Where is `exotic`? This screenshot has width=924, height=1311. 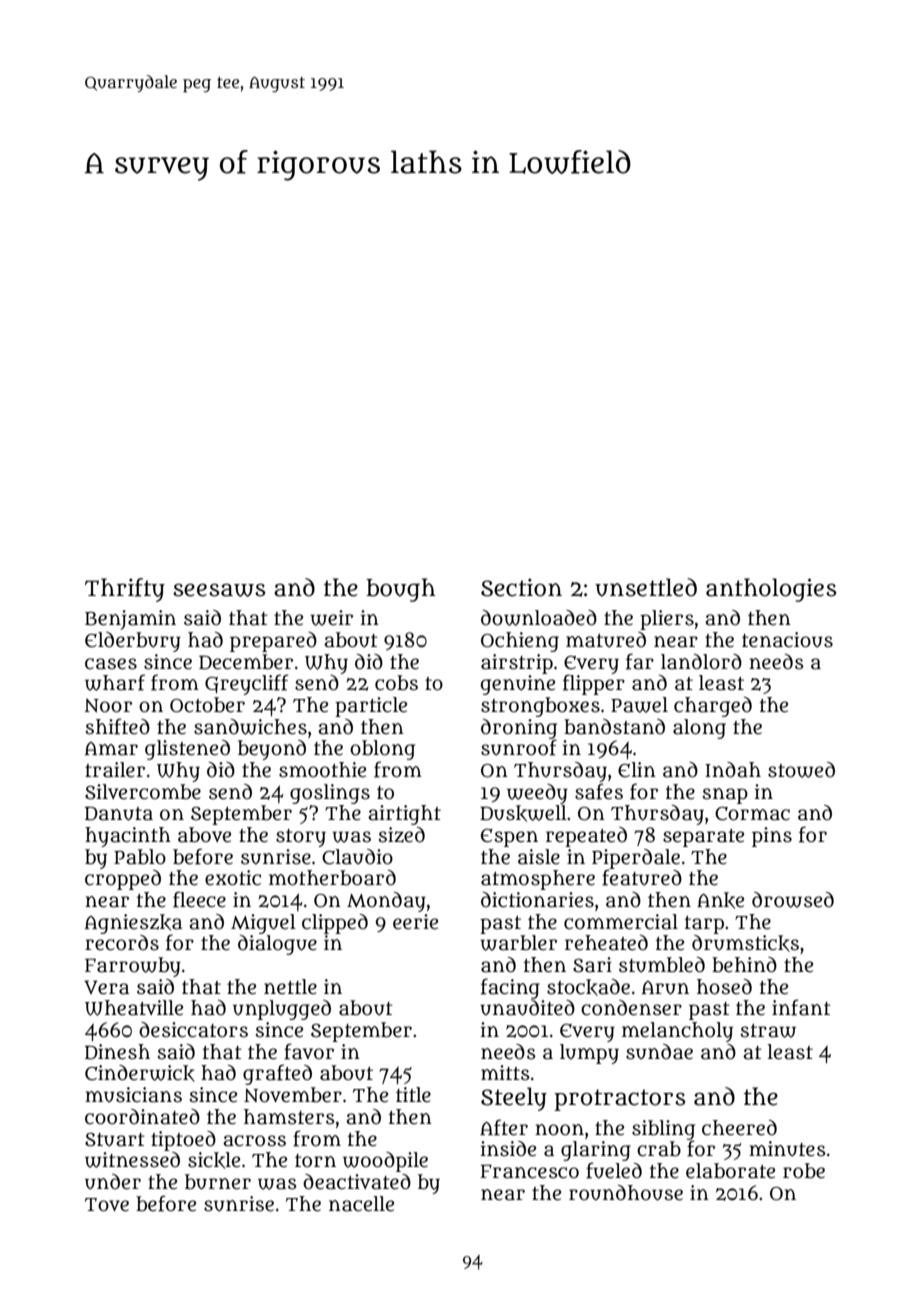 exotic is located at coordinates (233, 878).
